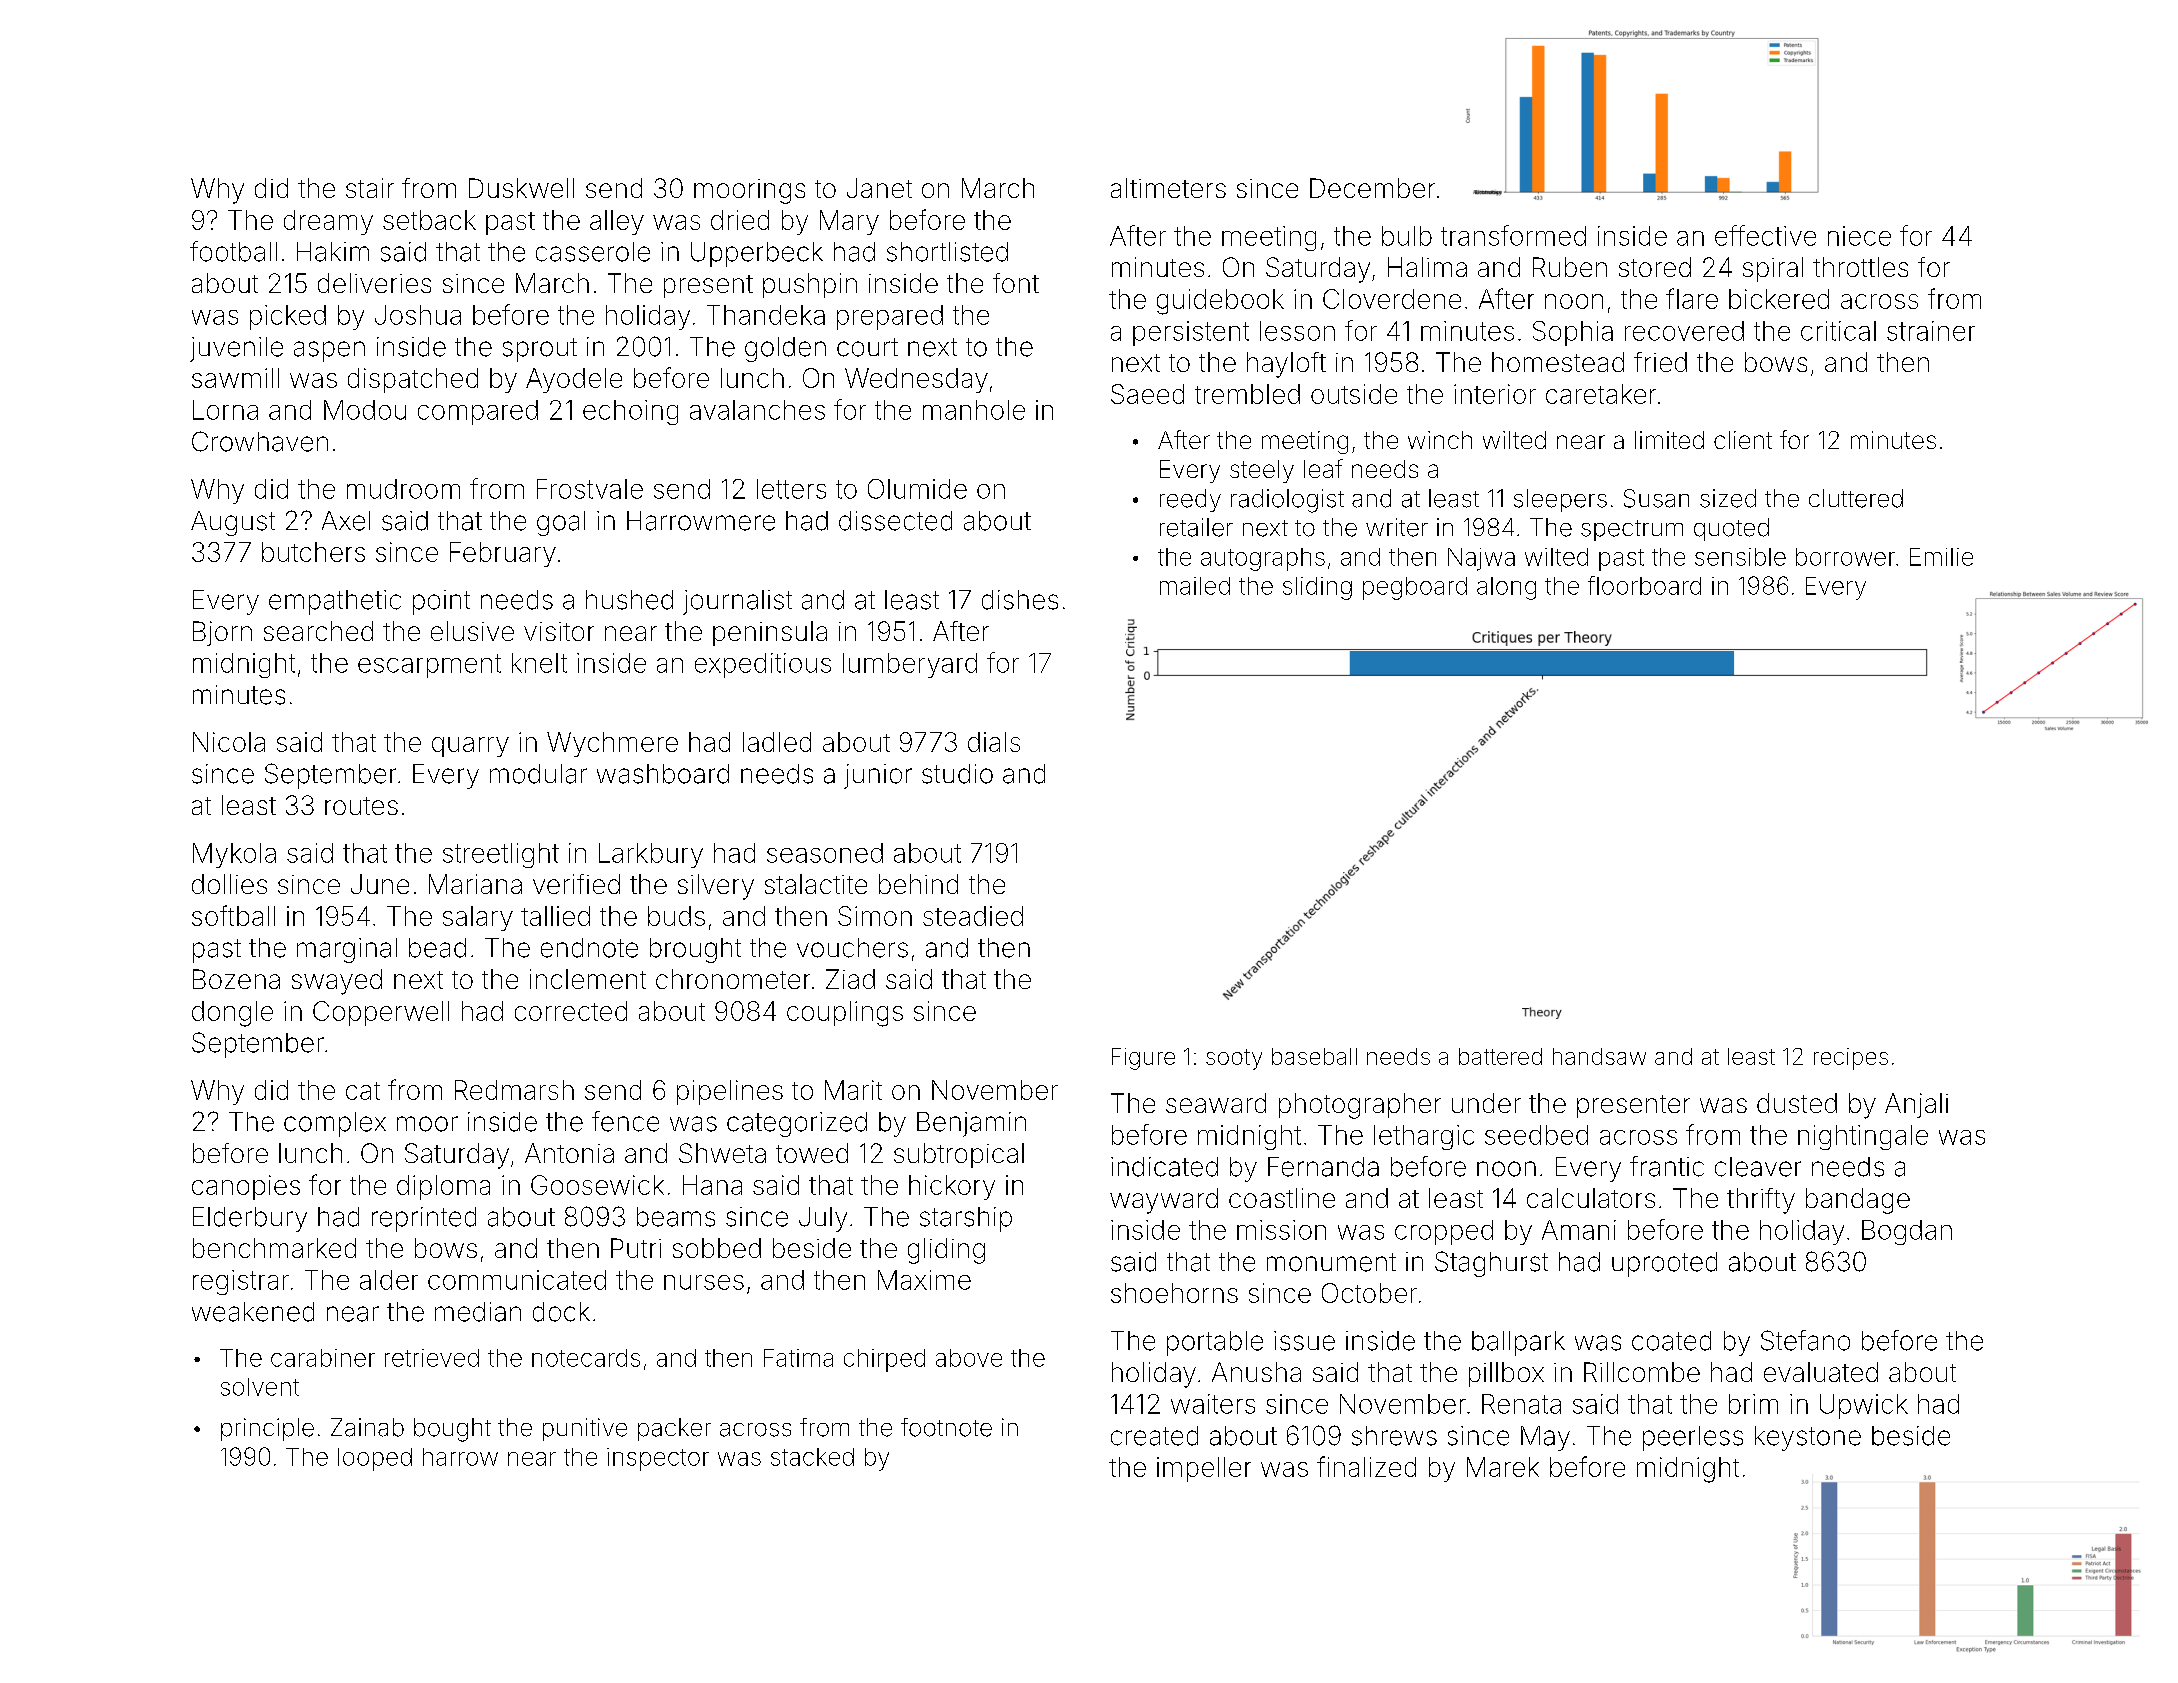 The height and width of the image is (1683, 2178). What do you see at coordinates (1168, 188) in the image?
I see `altimeters` at bounding box center [1168, 188].
